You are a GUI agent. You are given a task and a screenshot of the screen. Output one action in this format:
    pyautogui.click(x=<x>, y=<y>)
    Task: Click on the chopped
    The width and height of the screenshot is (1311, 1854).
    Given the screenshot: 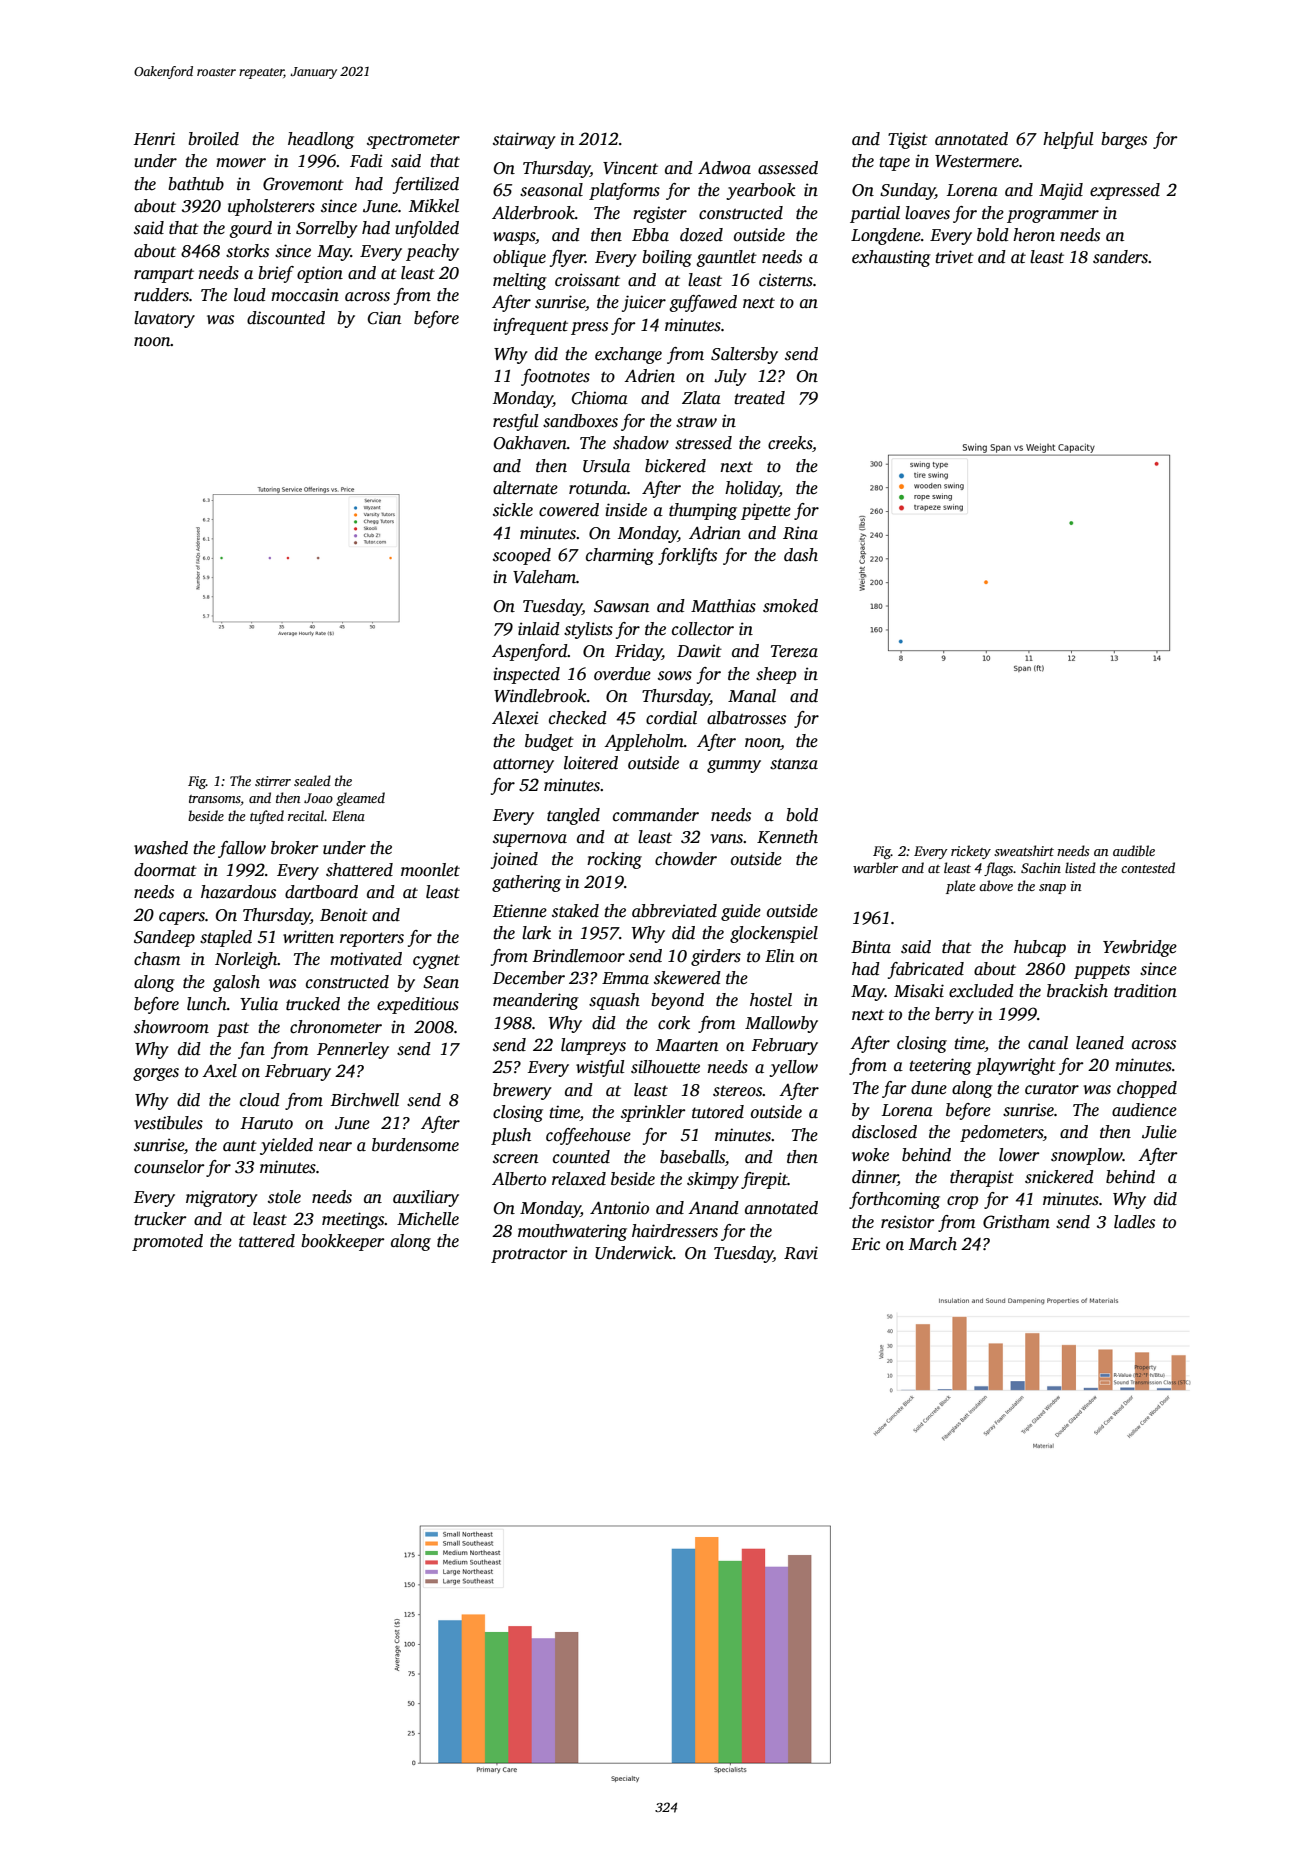 What is the action you would take?
    pyautogui.click(x=1147, y=1089)
